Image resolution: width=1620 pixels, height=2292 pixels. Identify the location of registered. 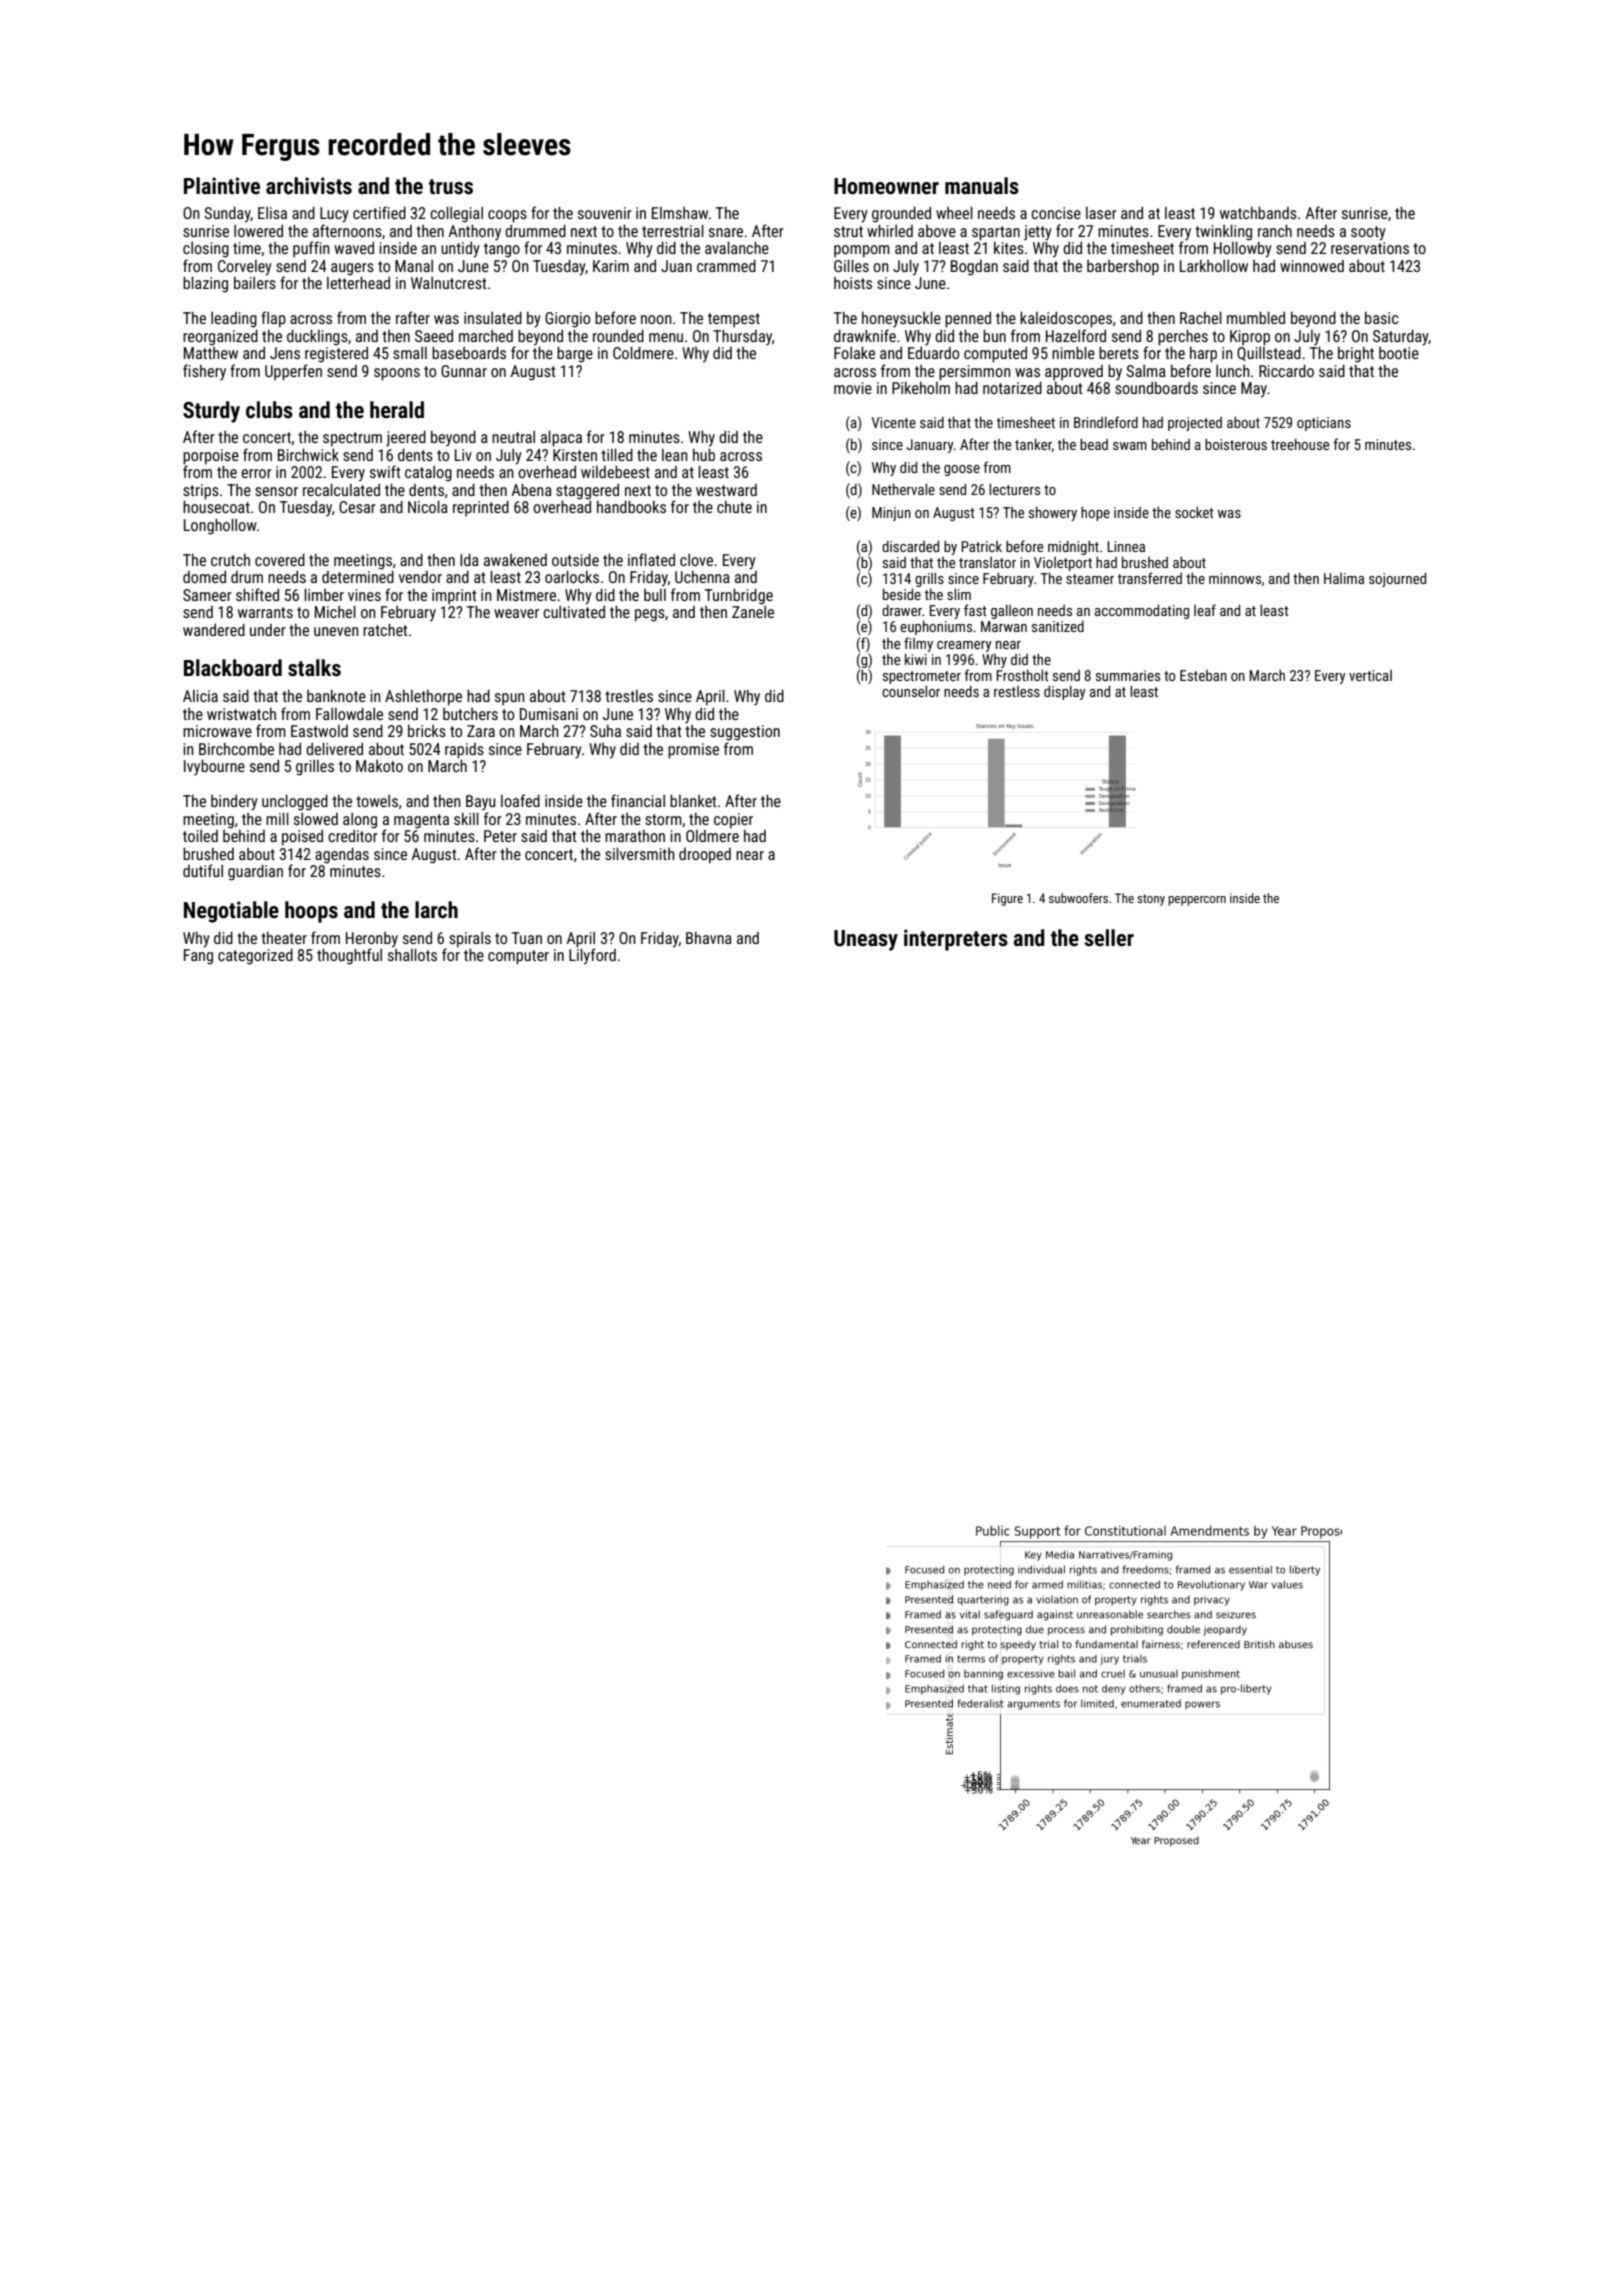
(336, 355).
